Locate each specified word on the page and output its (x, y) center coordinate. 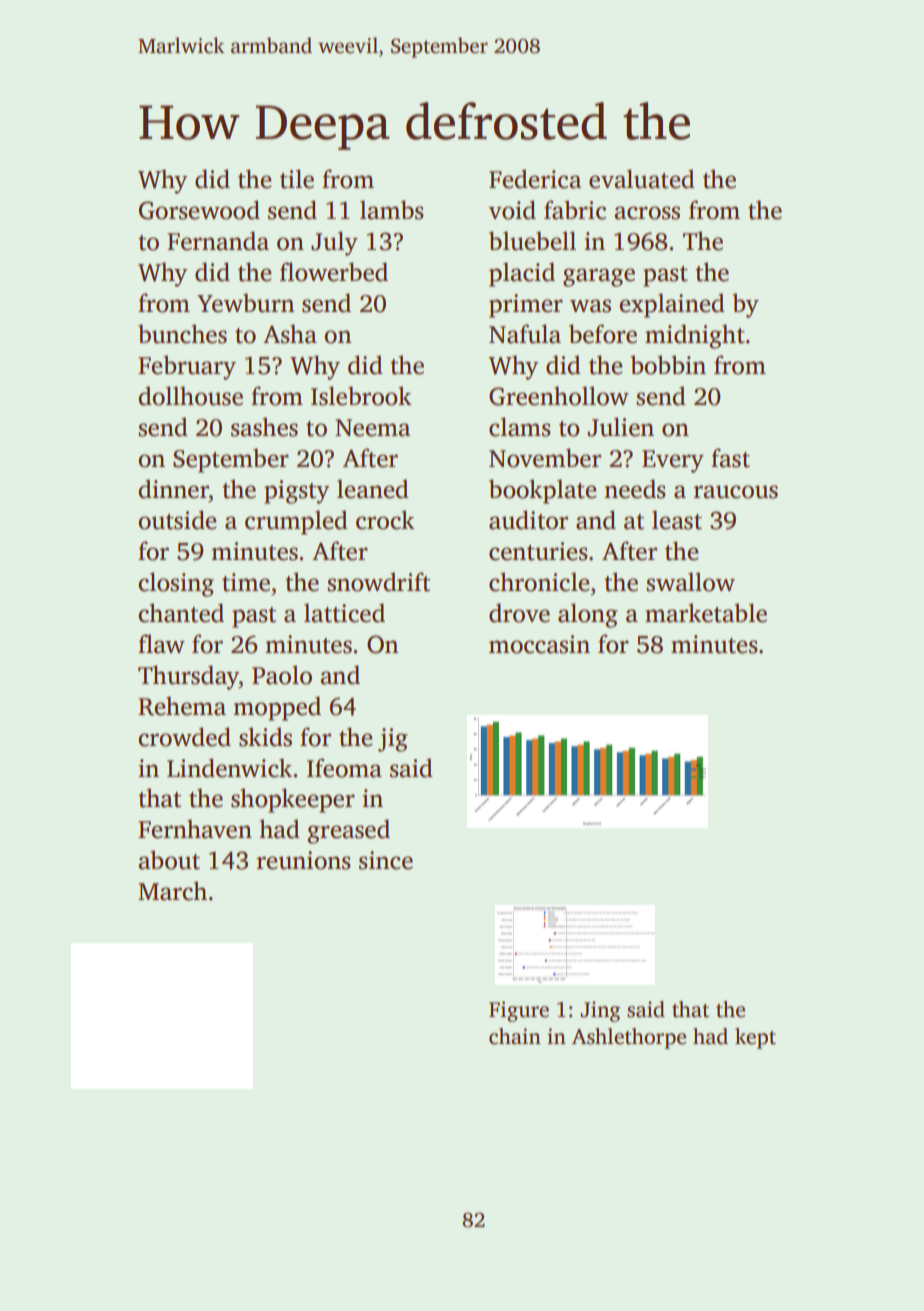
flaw (161, 644)
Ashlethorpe (629, 1038)
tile (297, 179)
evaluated (642, 179)
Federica (535, 179)
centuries (538, 551)
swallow (690, 582)
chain (515, 1036)
